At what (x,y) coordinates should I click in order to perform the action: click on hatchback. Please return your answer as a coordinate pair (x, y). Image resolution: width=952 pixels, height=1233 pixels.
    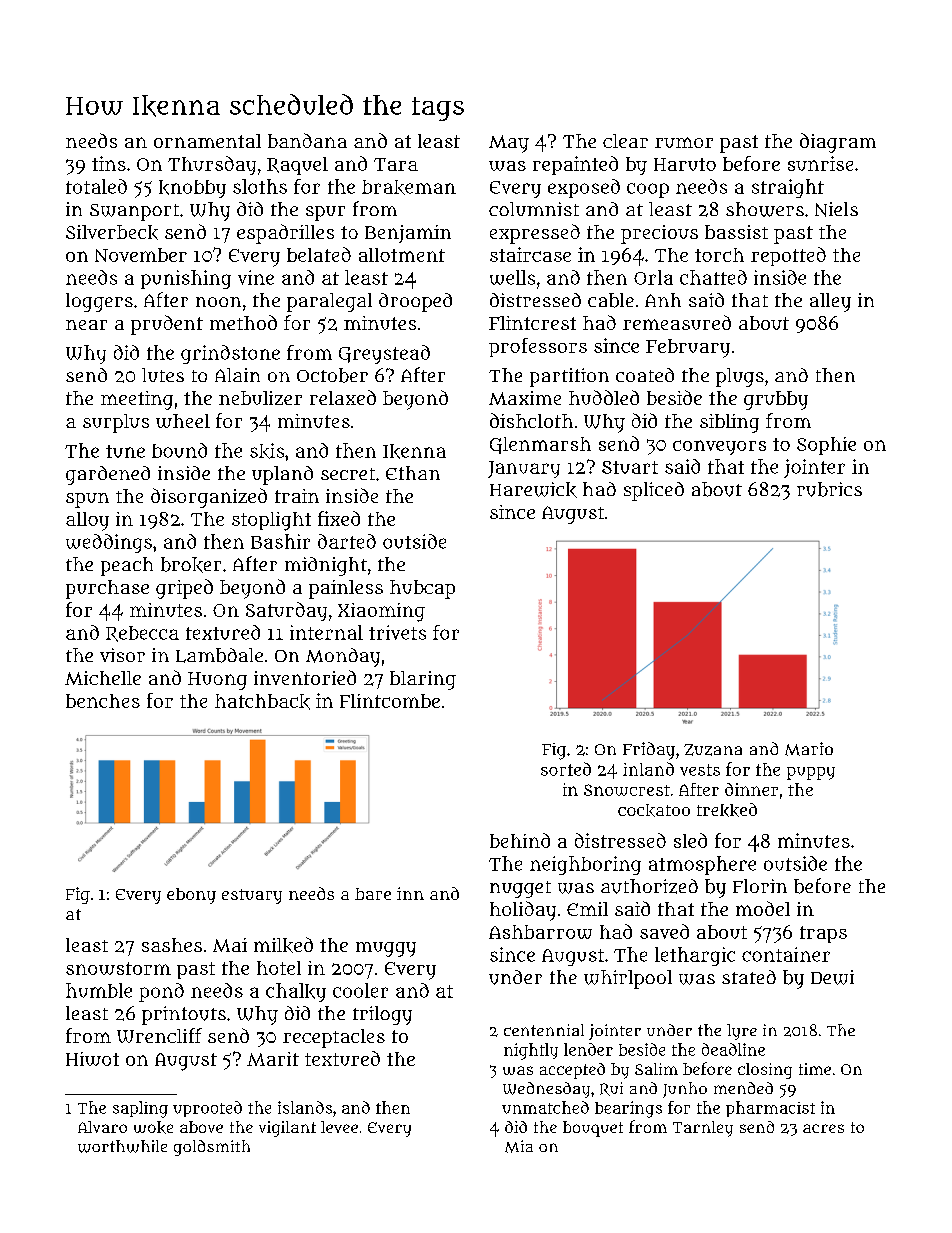
    Looking at the image, I should click on (262, 702).
